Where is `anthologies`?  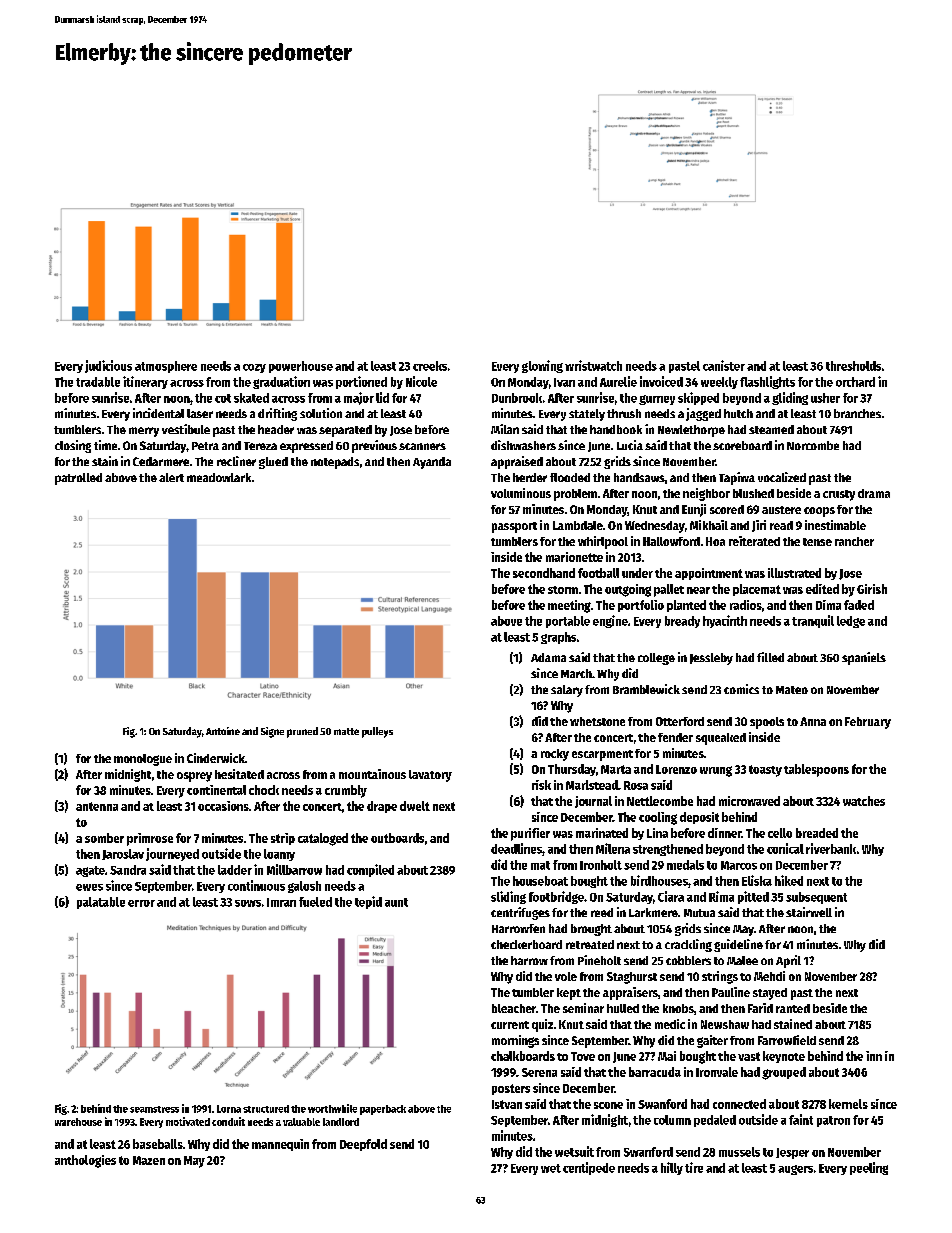
anthologies is located at coordinates (85, 1161).
